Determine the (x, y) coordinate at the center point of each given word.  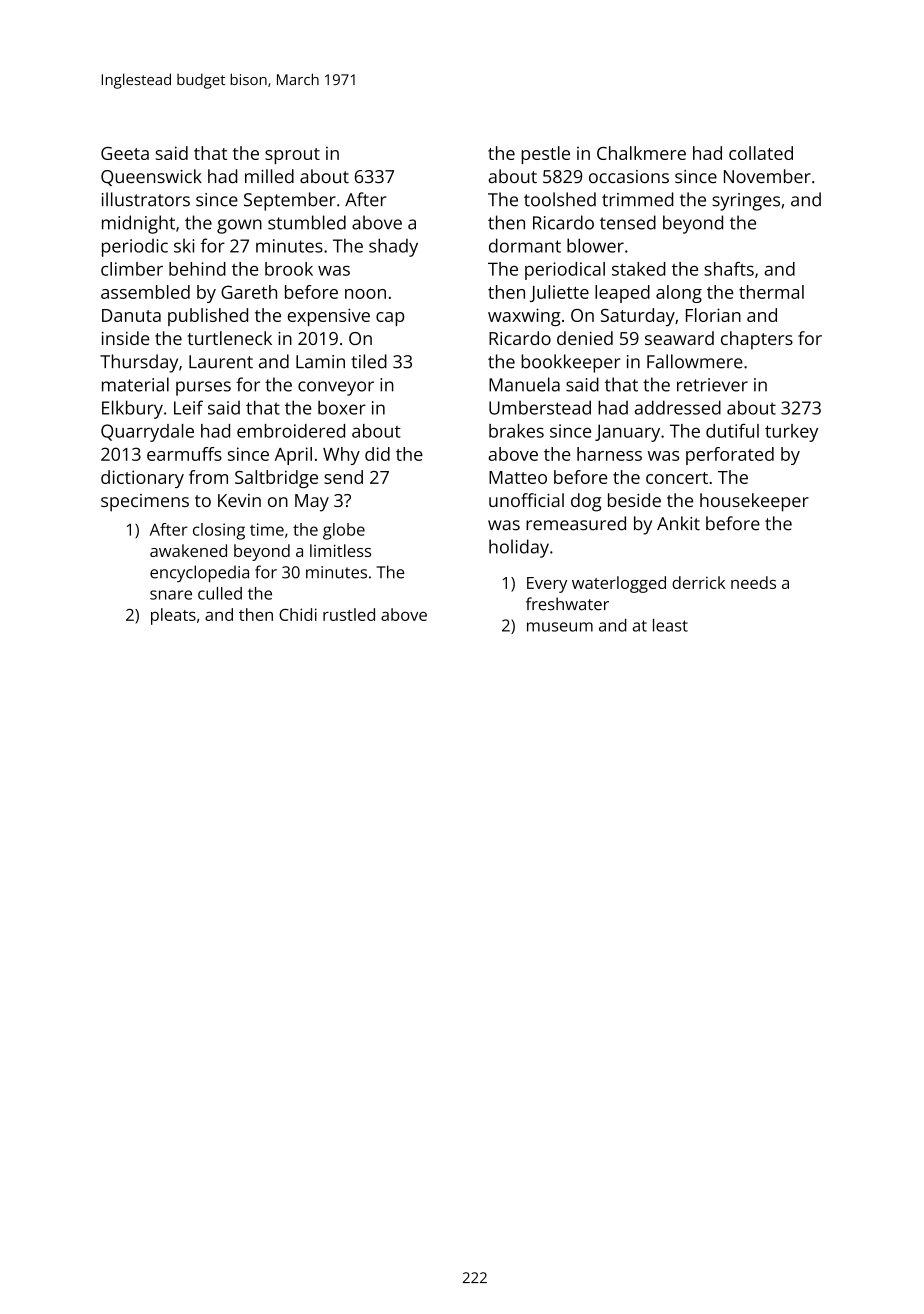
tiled (369, 361)
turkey (791, 433)
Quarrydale (147, 433)
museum (560, 627)
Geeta (125, 153)
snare (171, 595)
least (670, 625)
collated (761, 153)
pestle (545, 155)
